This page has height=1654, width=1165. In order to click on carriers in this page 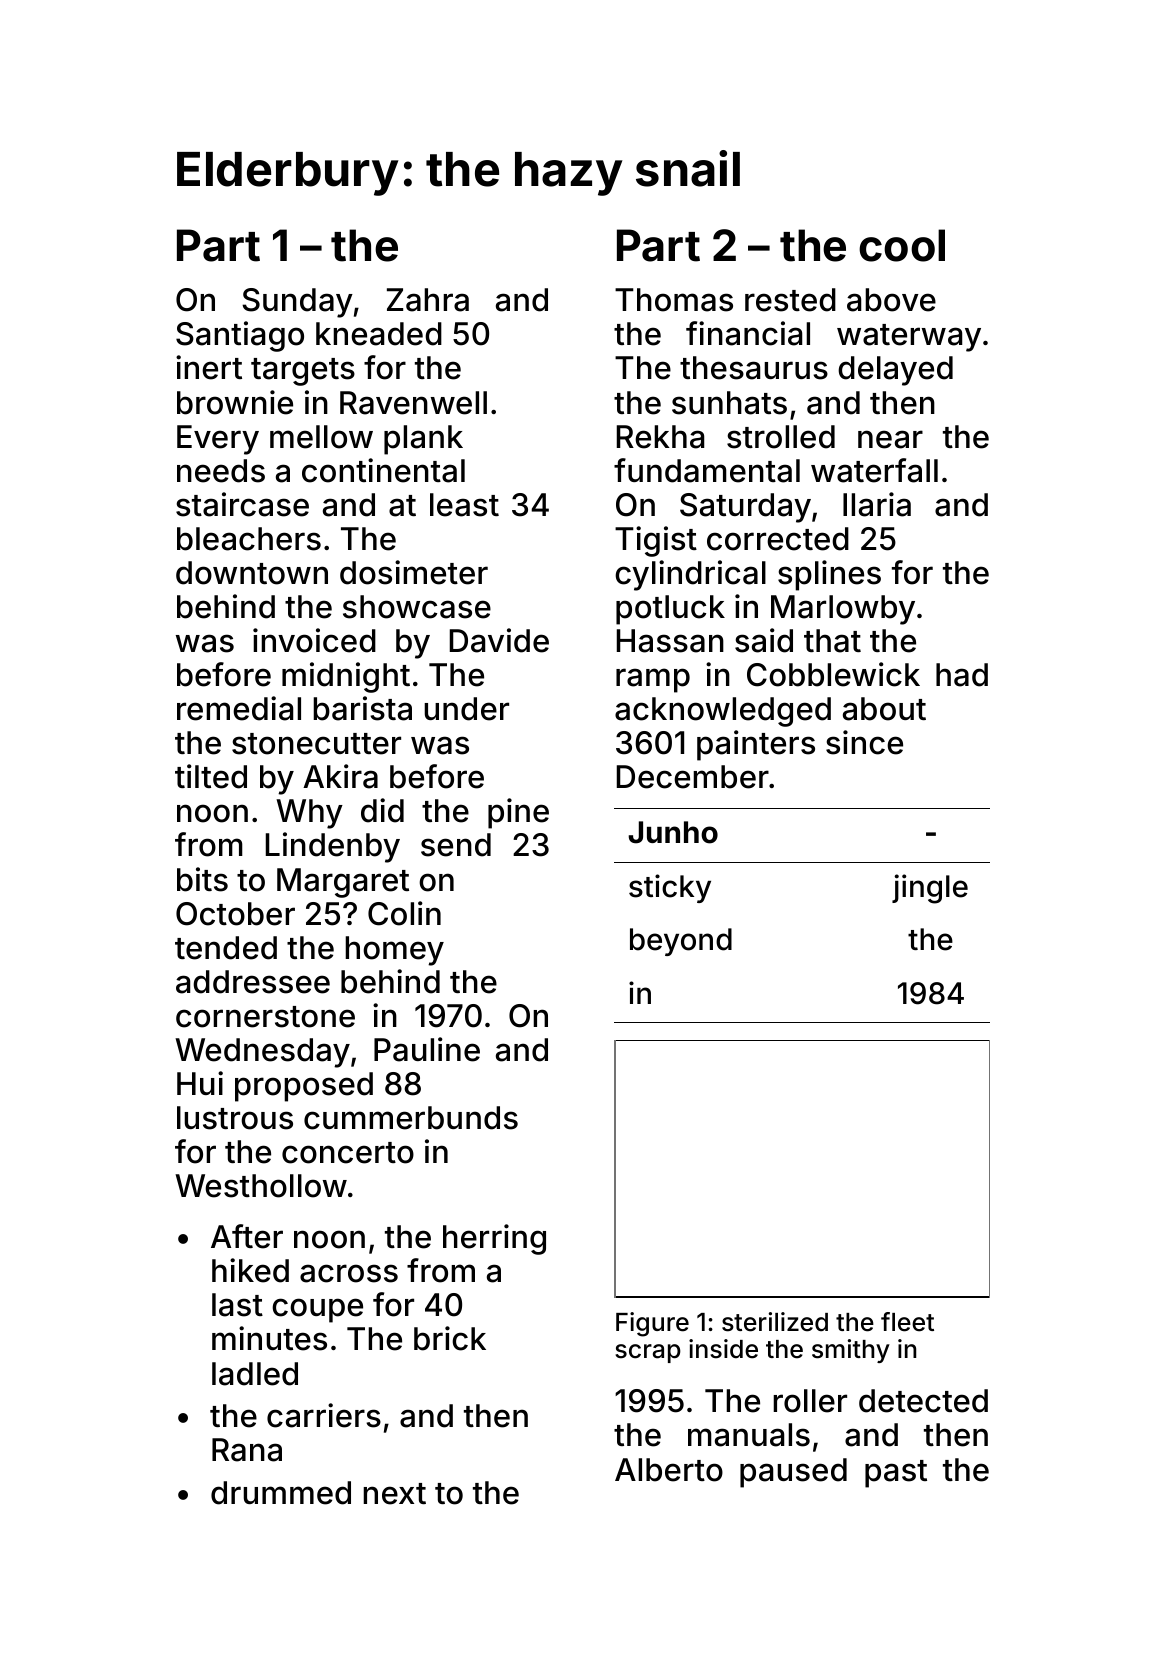, I will do `click(324, 1415)`.
